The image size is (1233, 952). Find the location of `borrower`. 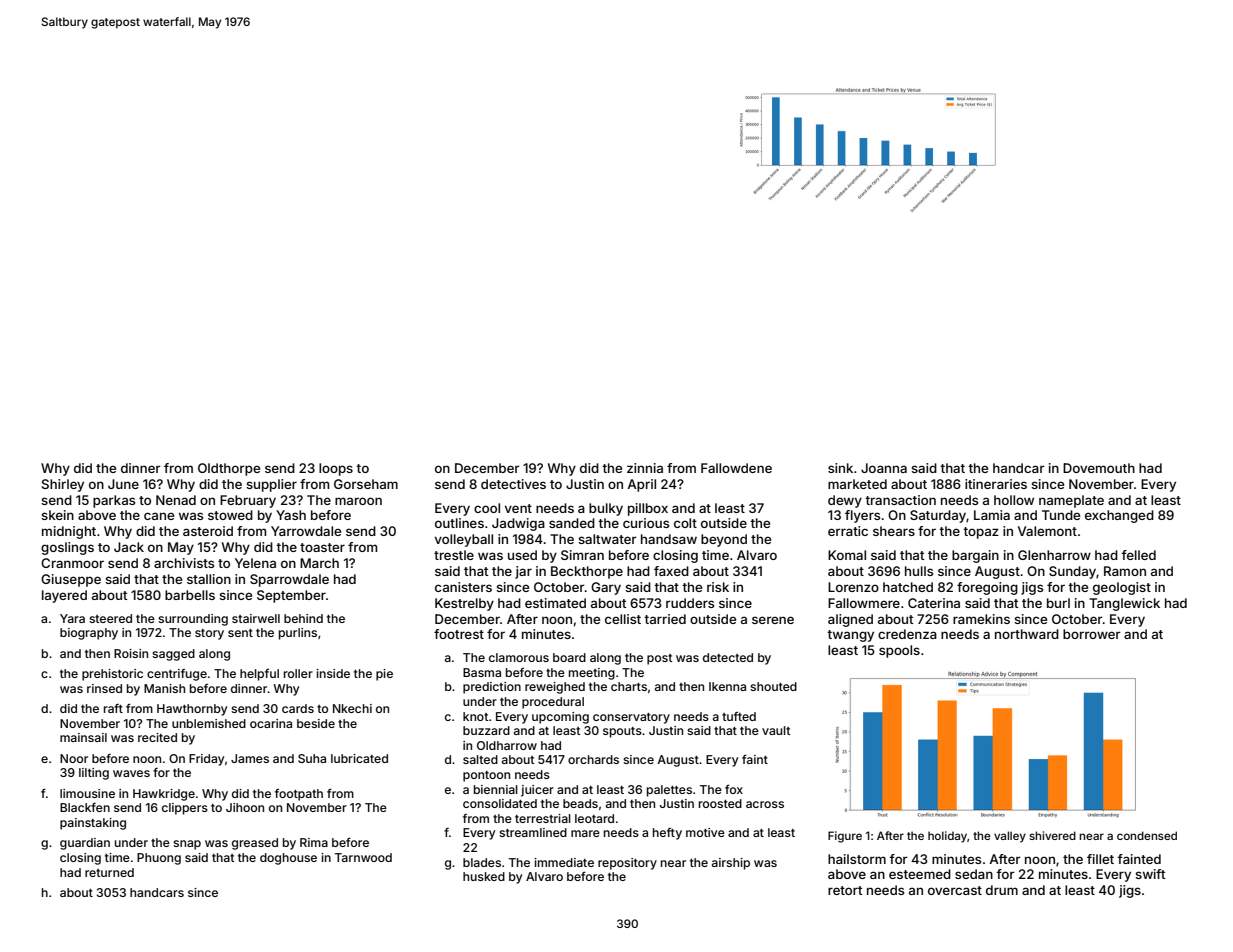

borrower is located at coordinates (1092, 634).
